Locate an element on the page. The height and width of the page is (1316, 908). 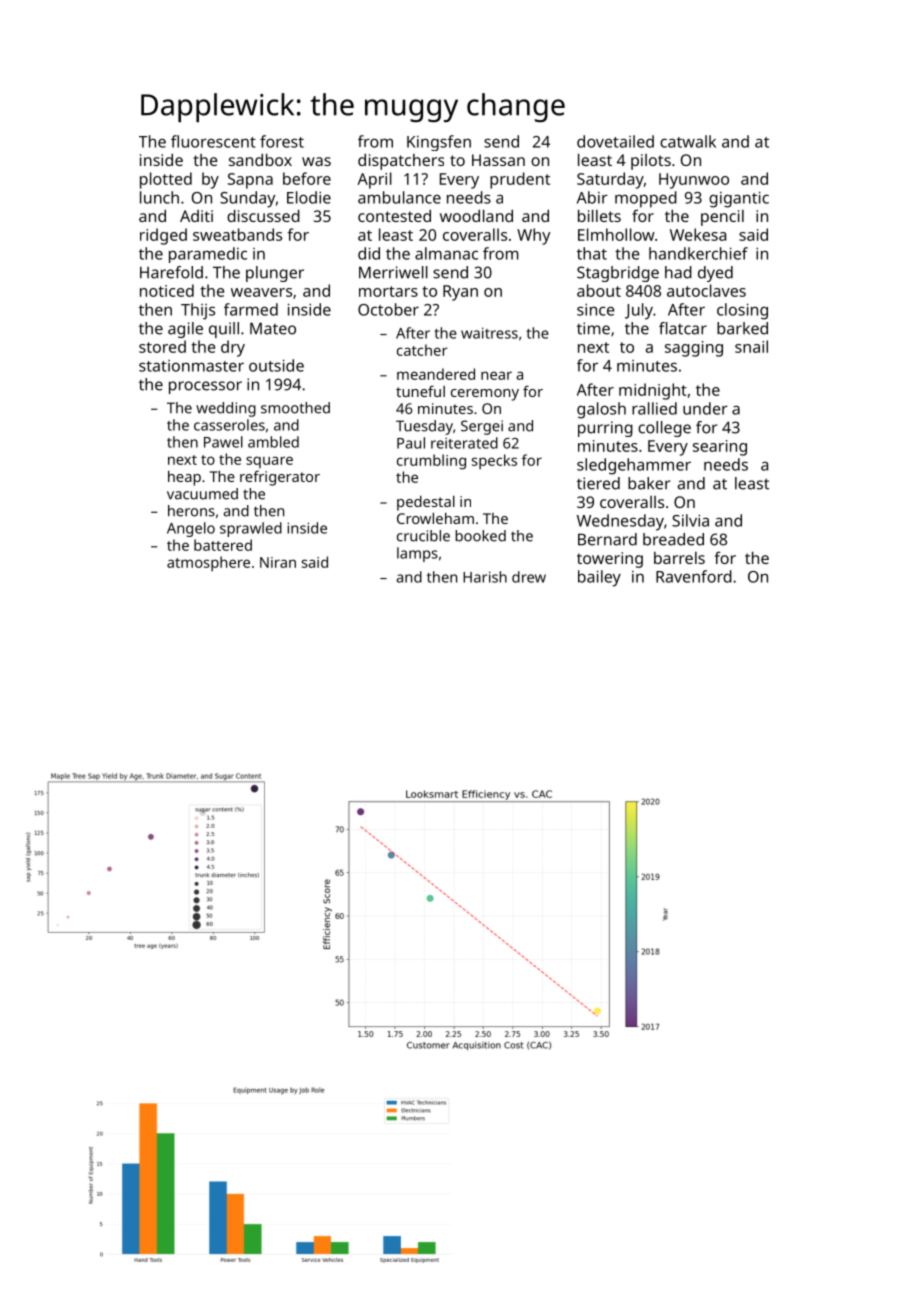
Pawel is located at coordinates (223, 442).
